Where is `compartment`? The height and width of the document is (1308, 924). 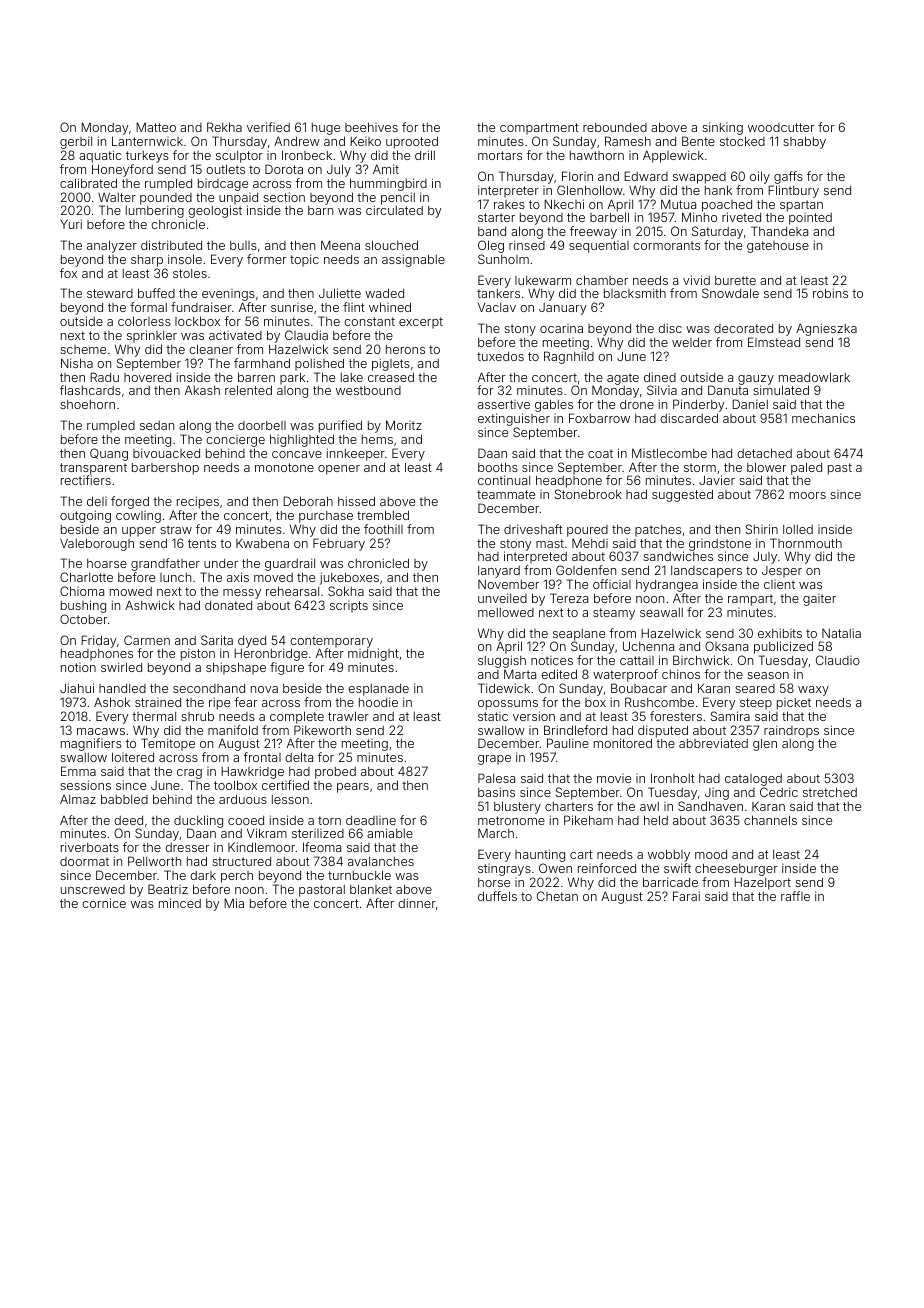 compartment is located at coordinates (539, 129).
